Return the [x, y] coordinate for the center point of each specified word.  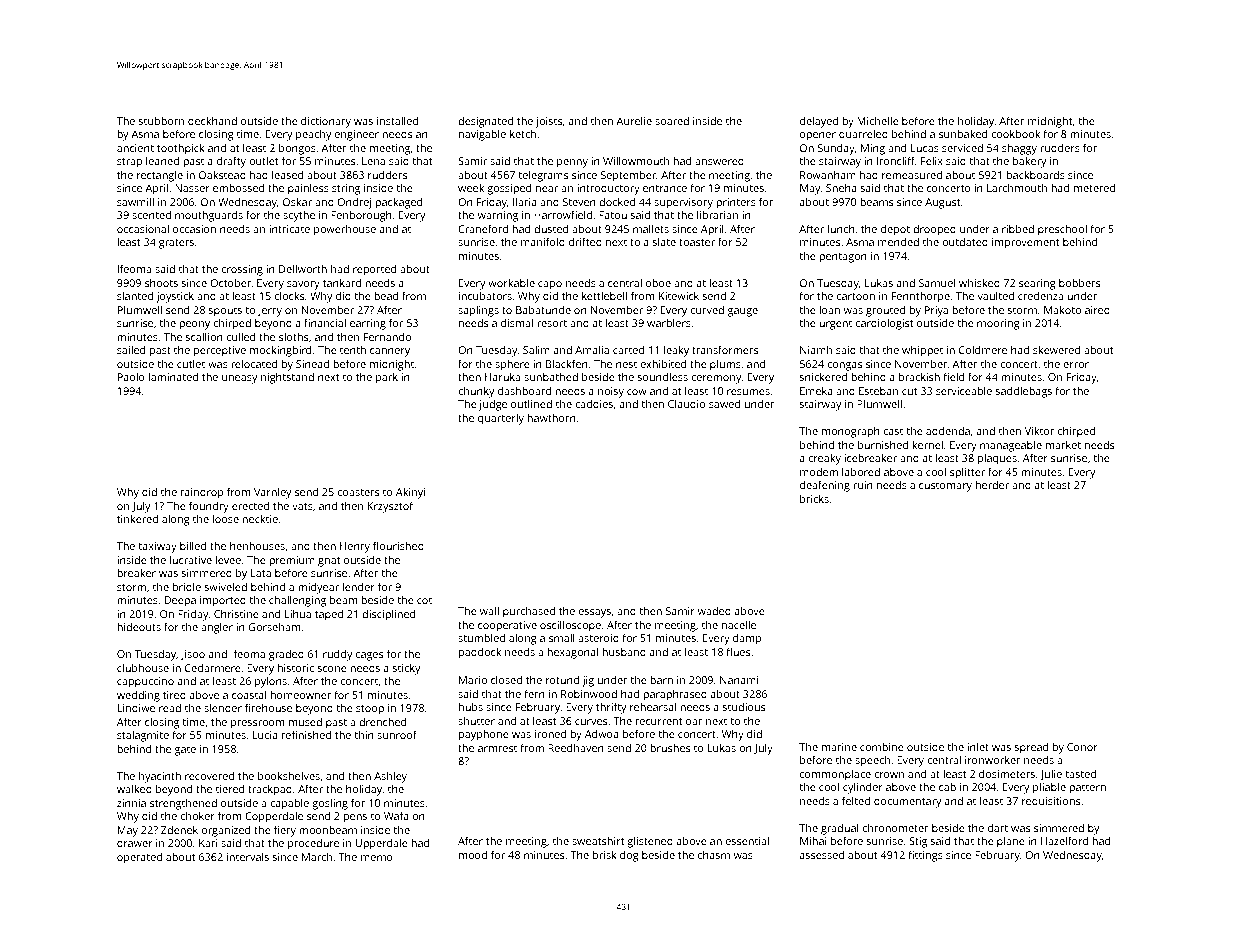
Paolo [131, 377]
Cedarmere [213, 667]
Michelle [878, 121]
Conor [1082, 747]
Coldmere [983, 350]
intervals [248, 857]
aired [1097, 310]
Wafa [396, 815]
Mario [473, 680]
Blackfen [567, 363]
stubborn [161, 121]
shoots [161, 283]
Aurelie [634, 121]
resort [552, 323]
